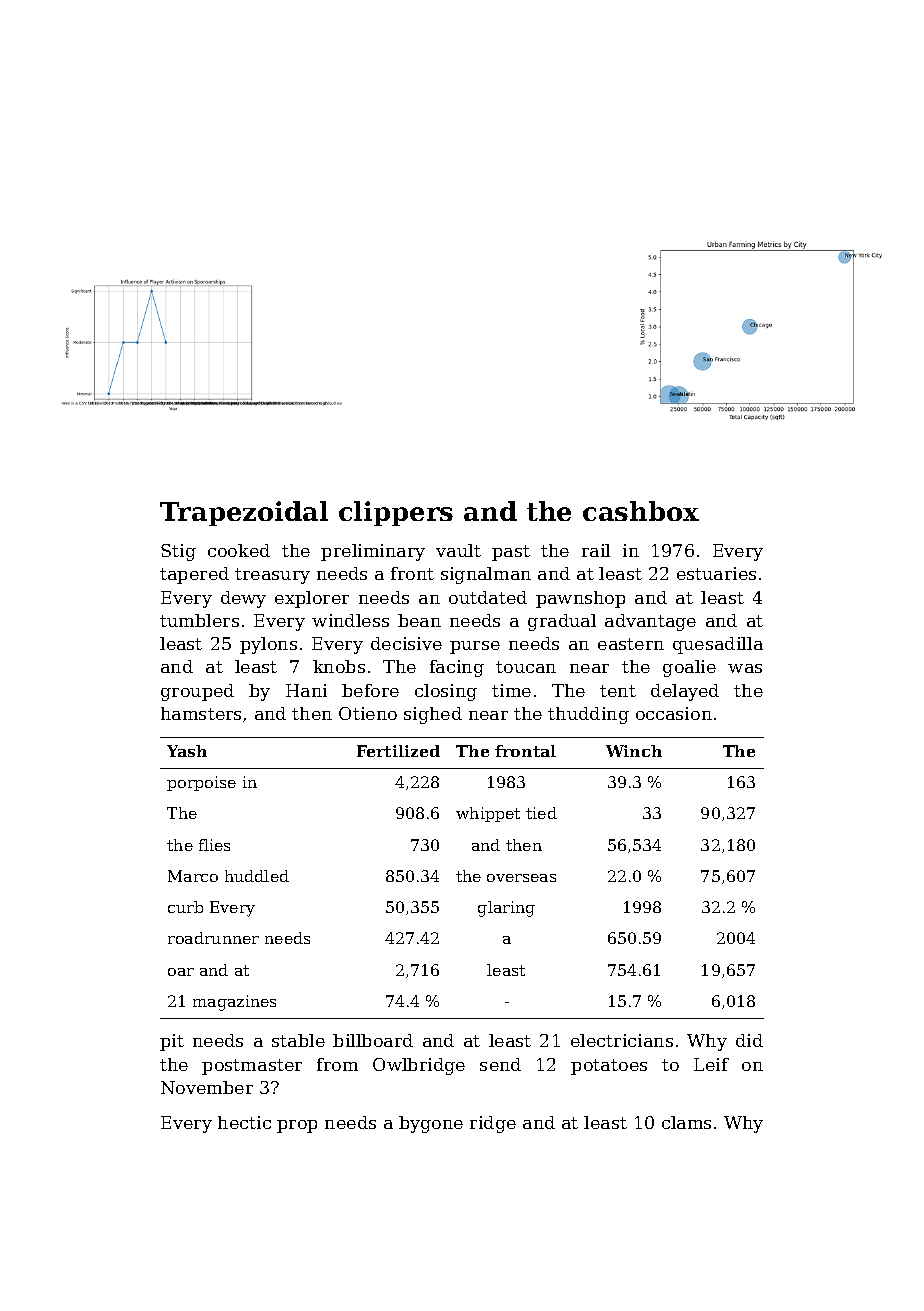 The height and width of the screenshot is (1311, 924). I want to click on tied, so click(541, 813).
